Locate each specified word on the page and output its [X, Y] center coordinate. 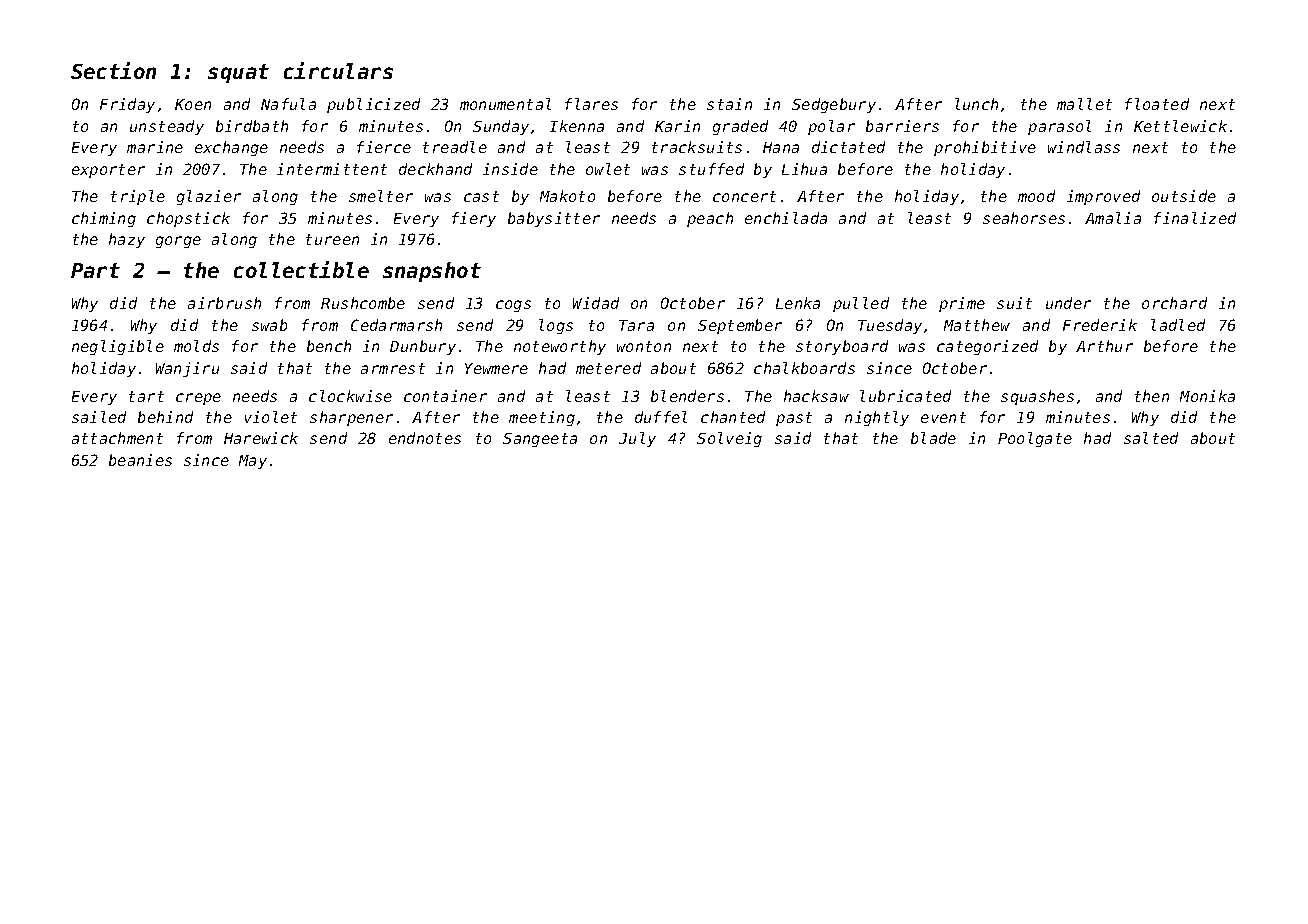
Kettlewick [1180, 126]
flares [591, 104]
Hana [781, 147]
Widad [596, 303]
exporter [108, 171]
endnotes [425, 438]
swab [269, 325]
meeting [542, 418]
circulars [338, 70]
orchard [1174, 303]
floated [1157, 104]
